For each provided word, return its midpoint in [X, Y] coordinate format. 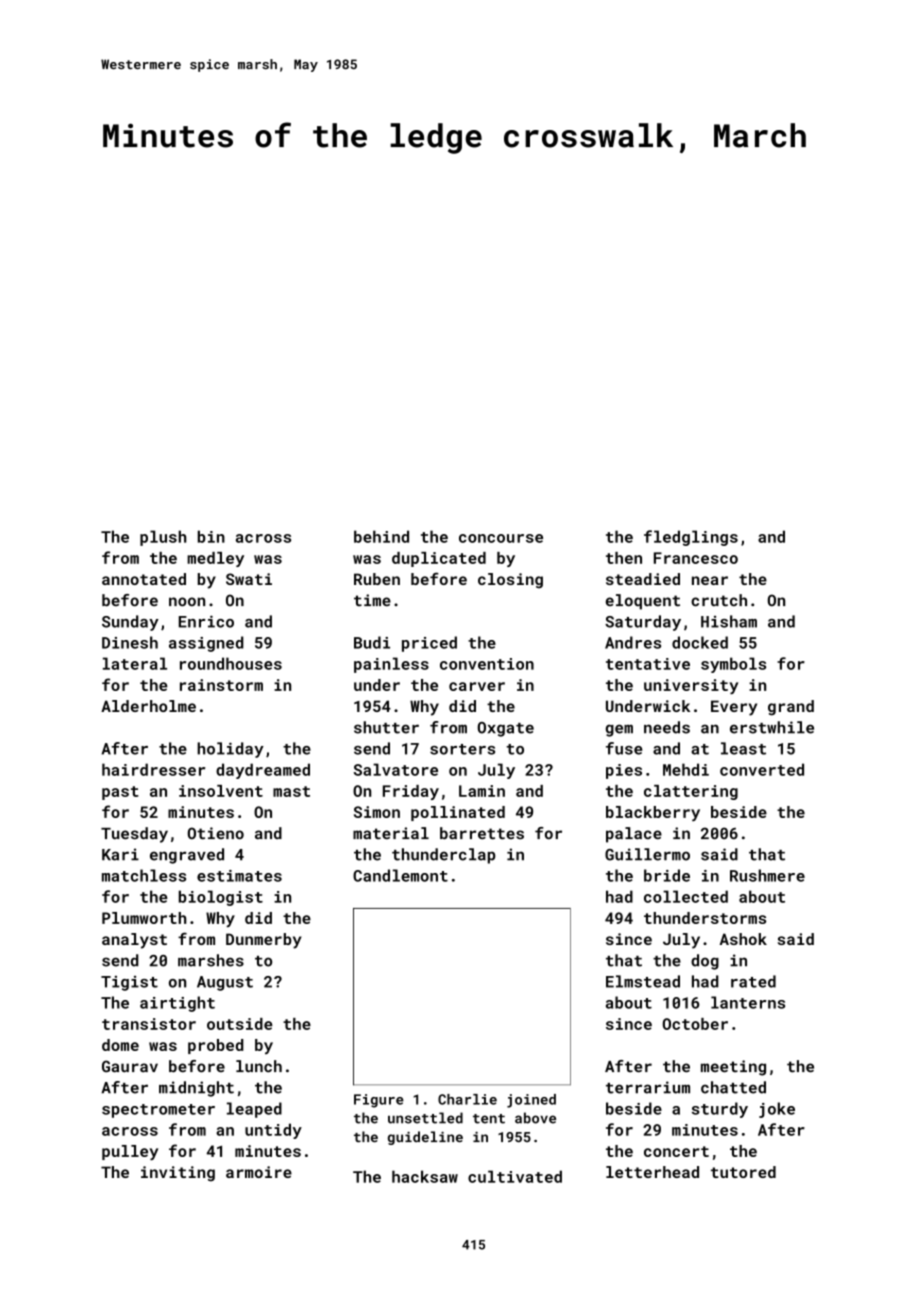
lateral [135, 663]
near [710, 580]
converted [762, 769]
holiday [230, 750]
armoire [259, 1172]
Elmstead [643, 981]
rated [753, 981]
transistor [149, 1024]
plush [163, 538]
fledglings [691, 538]
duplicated [439, 559]
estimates [239, 876]
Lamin [482, 791]
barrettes [482, 833]
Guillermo [647, 854]
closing [510, 581]
